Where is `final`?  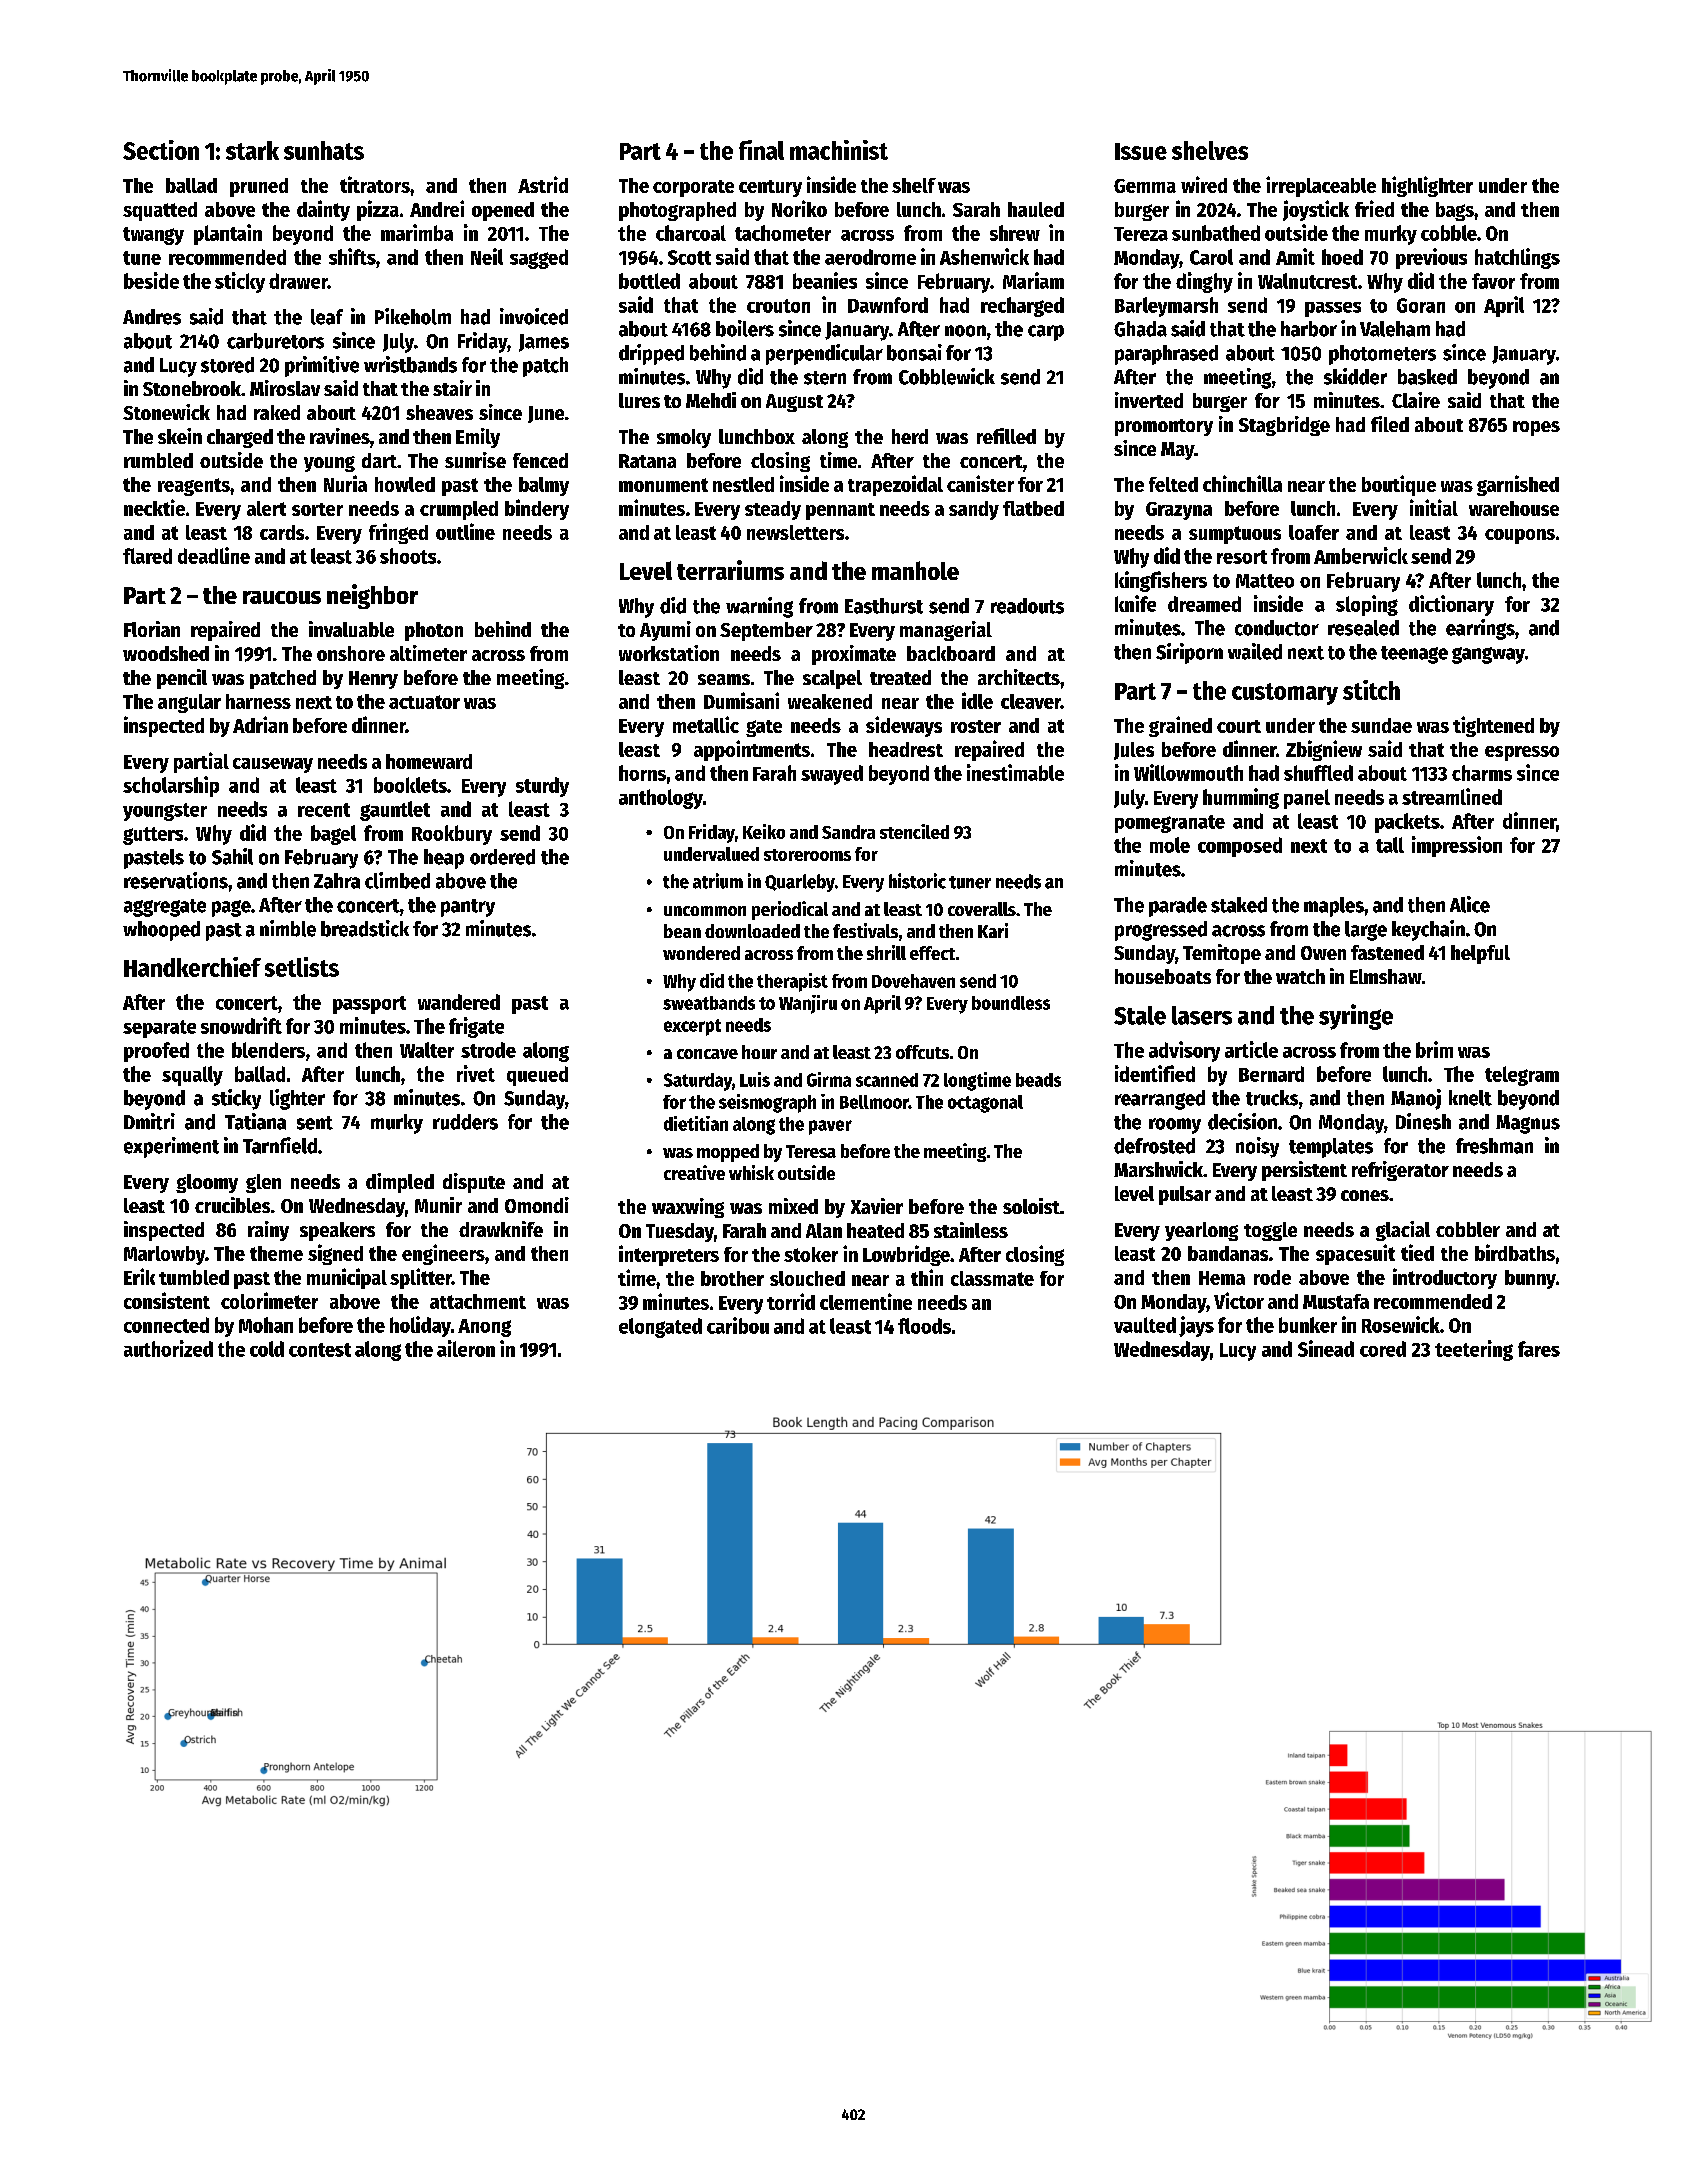 final is located at coordinates (761, 150).
